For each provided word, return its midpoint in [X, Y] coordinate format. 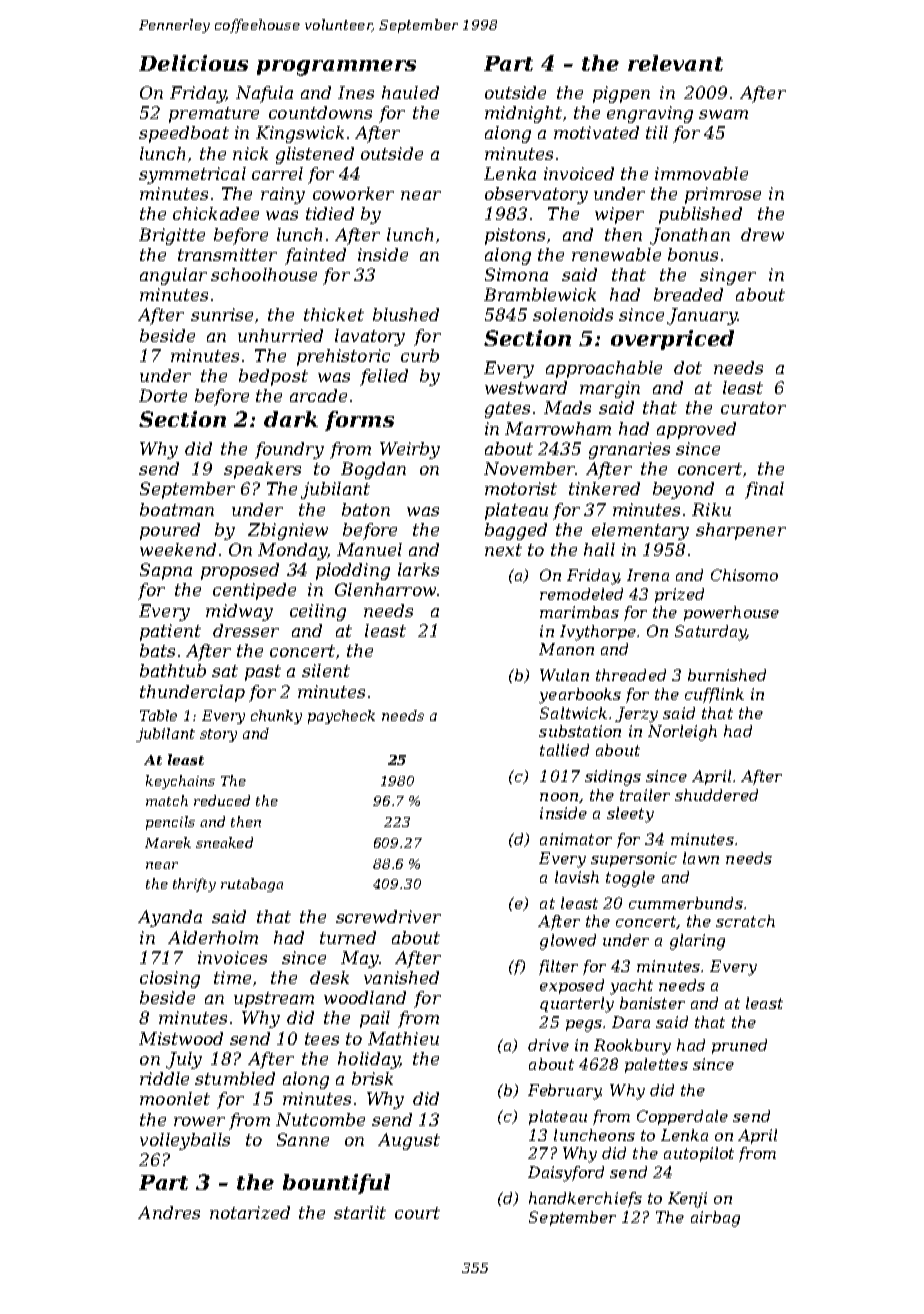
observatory [536, 195]
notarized [250, 1212]
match [167, 800]
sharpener [741, 531]
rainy [283, 195]
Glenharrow [385, 589]
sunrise [222, 314]
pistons [515, 236]
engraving [650, 114]
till [657, 132]
